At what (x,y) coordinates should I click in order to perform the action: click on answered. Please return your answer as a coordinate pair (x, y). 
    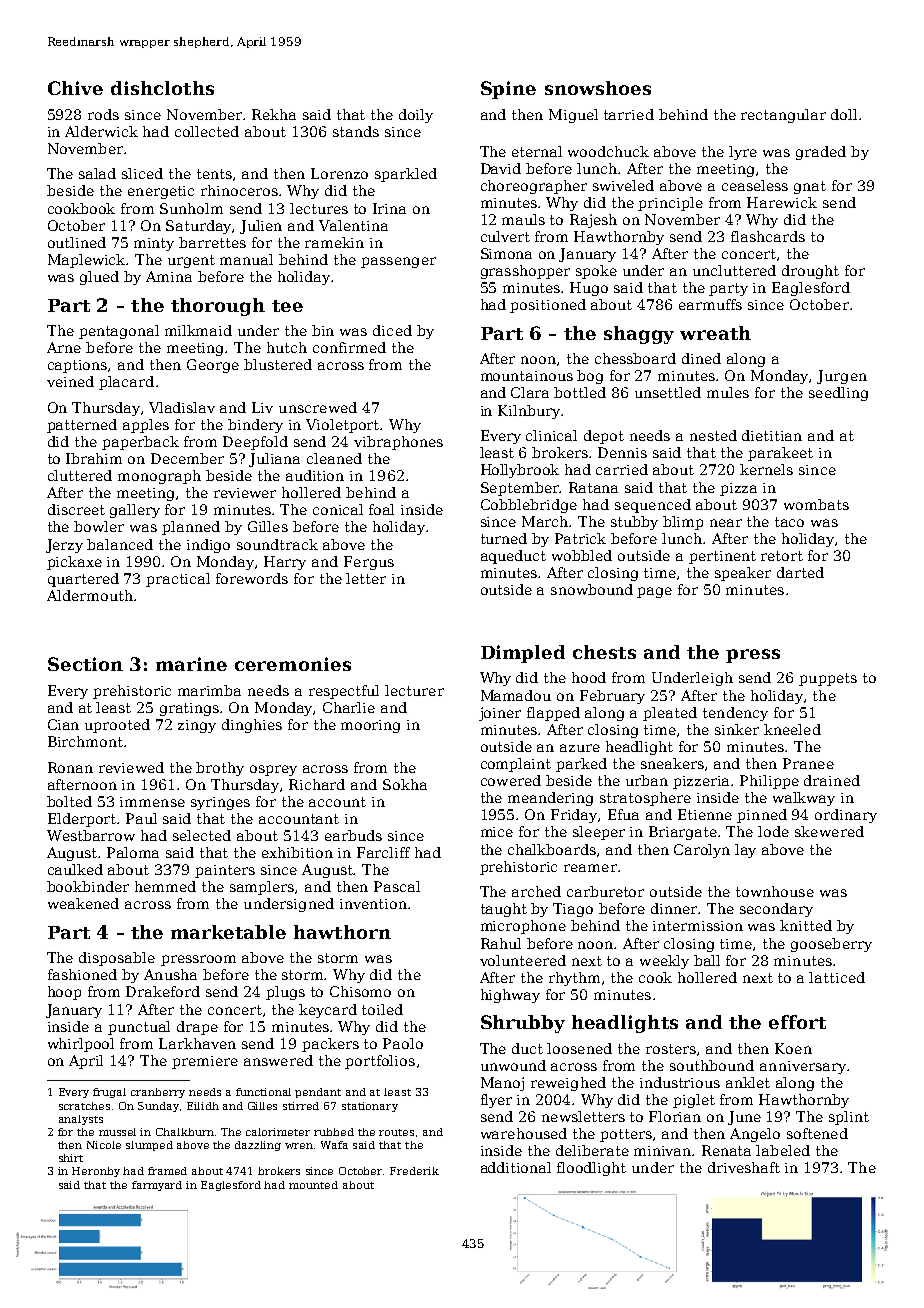
    Looking at the image, I should click on (278, 1060).
